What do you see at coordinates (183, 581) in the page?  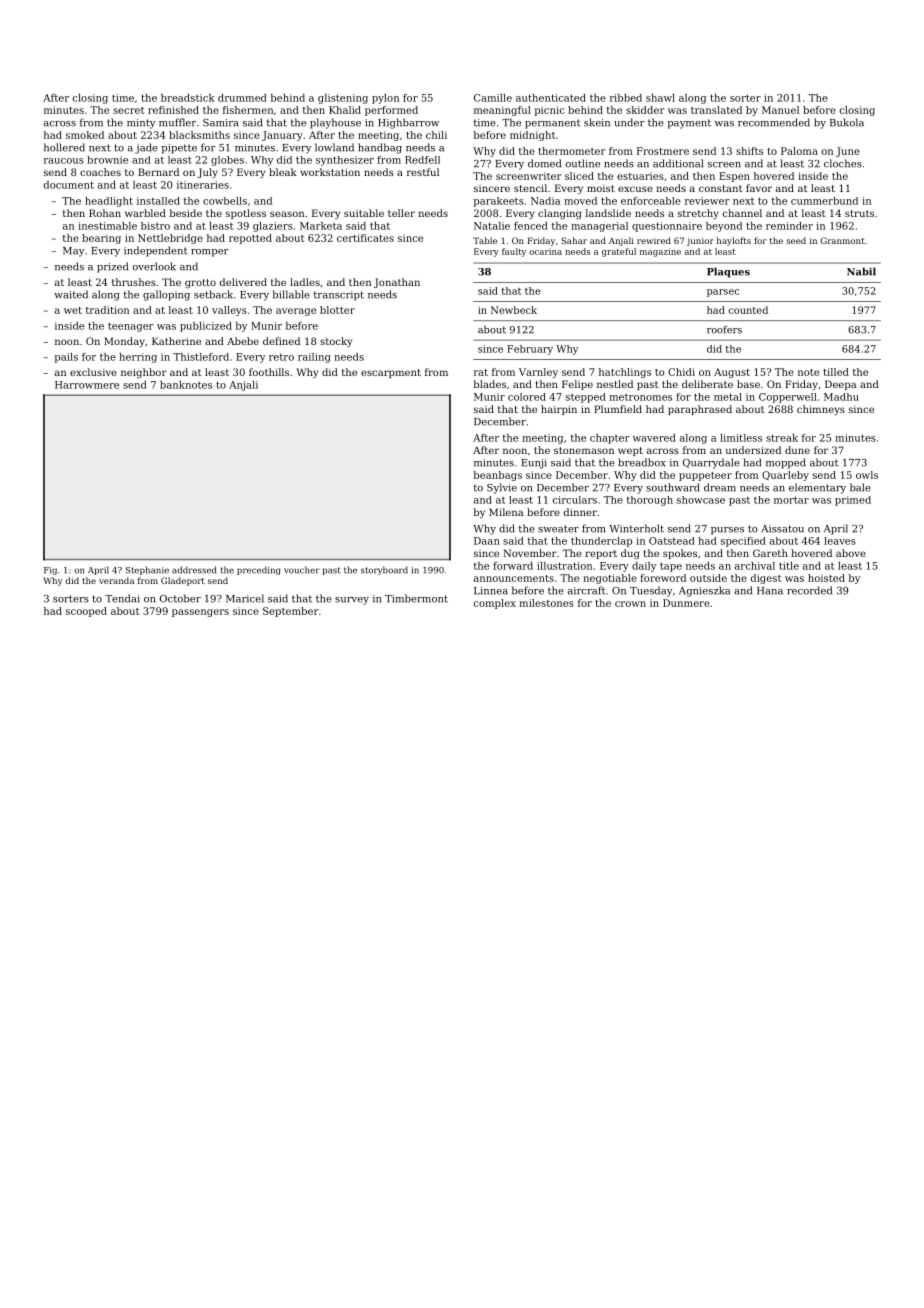 I see `Gladeport` at bounding box center [183, 581].
